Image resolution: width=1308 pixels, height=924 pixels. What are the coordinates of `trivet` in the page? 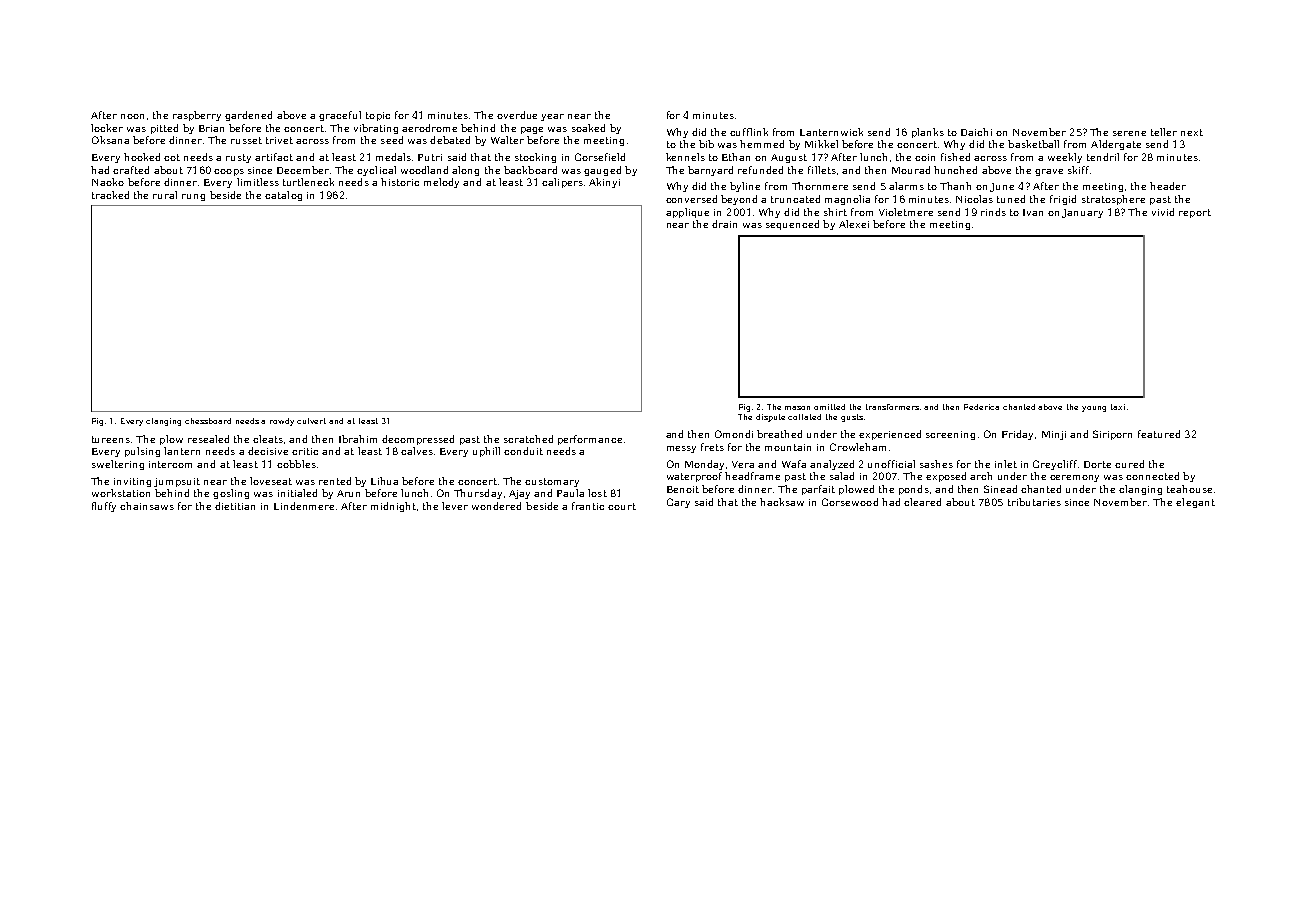 It's located at (279, 140).
